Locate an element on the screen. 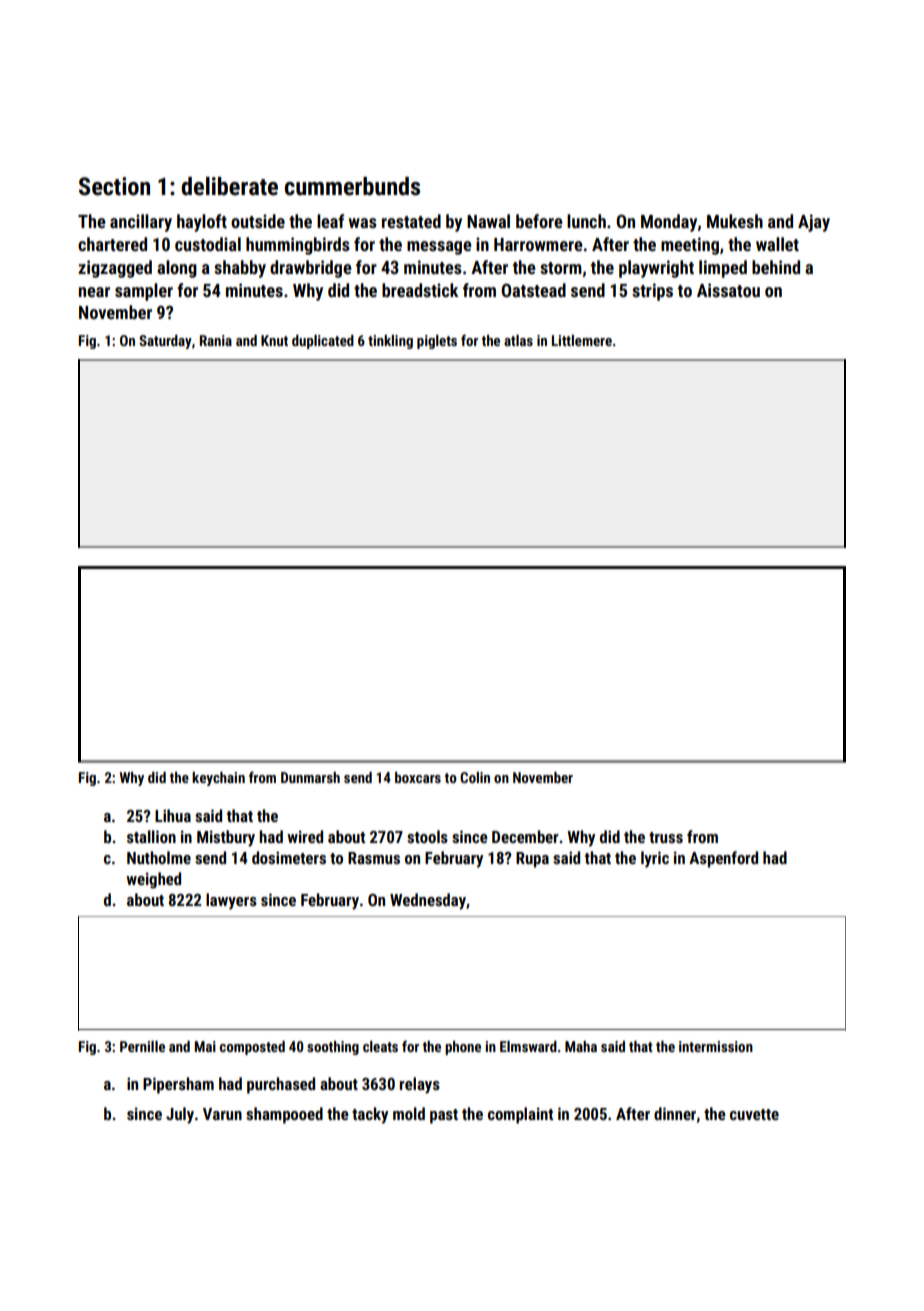 This screenshot has width=924, height=1311. weighed is located at coordinates (153, 880).
